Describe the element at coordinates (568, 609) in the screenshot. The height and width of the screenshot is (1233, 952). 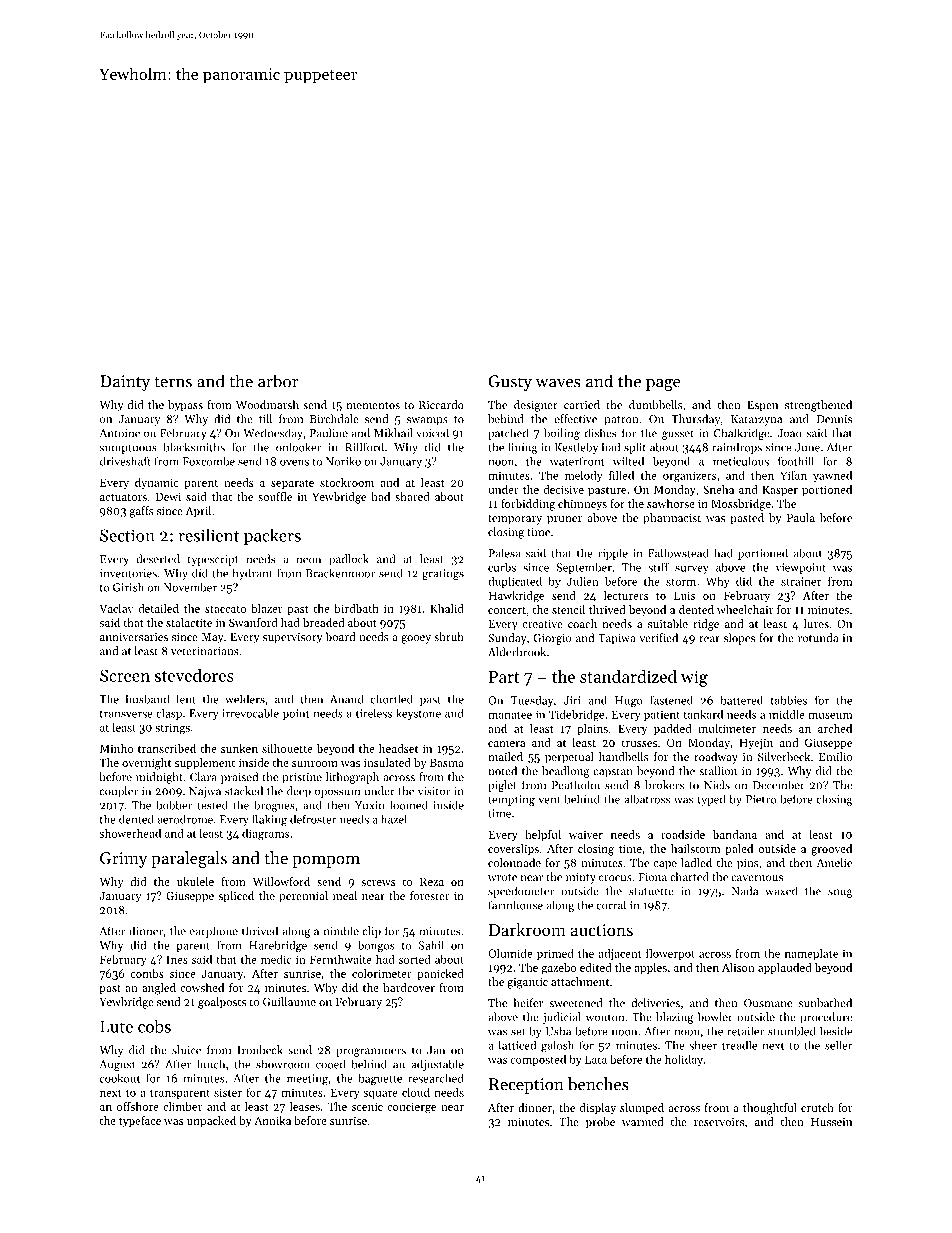
I see `stencil` at that location.
